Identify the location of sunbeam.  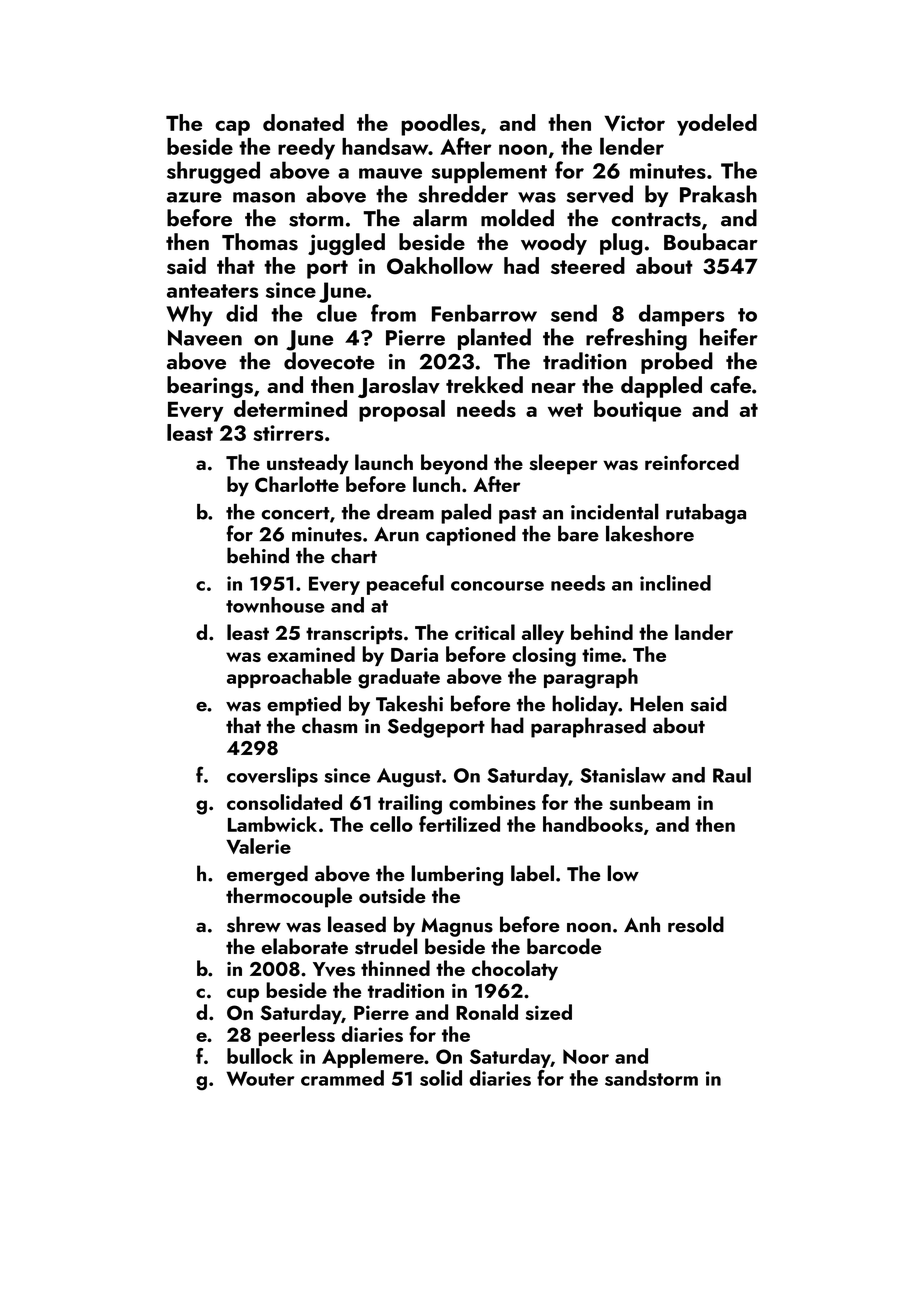
(649, 802).
